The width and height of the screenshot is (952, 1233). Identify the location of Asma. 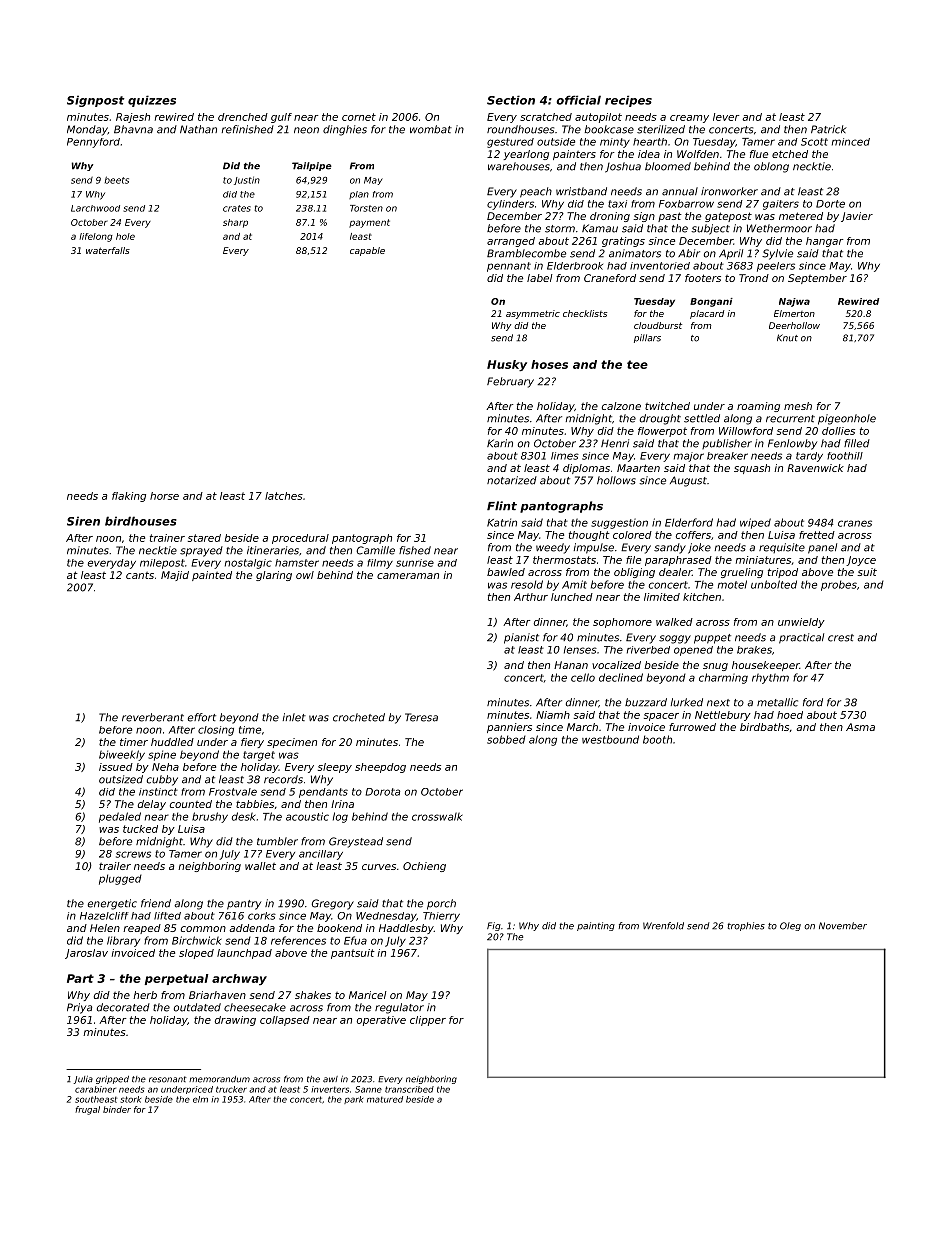
(860, 727).
